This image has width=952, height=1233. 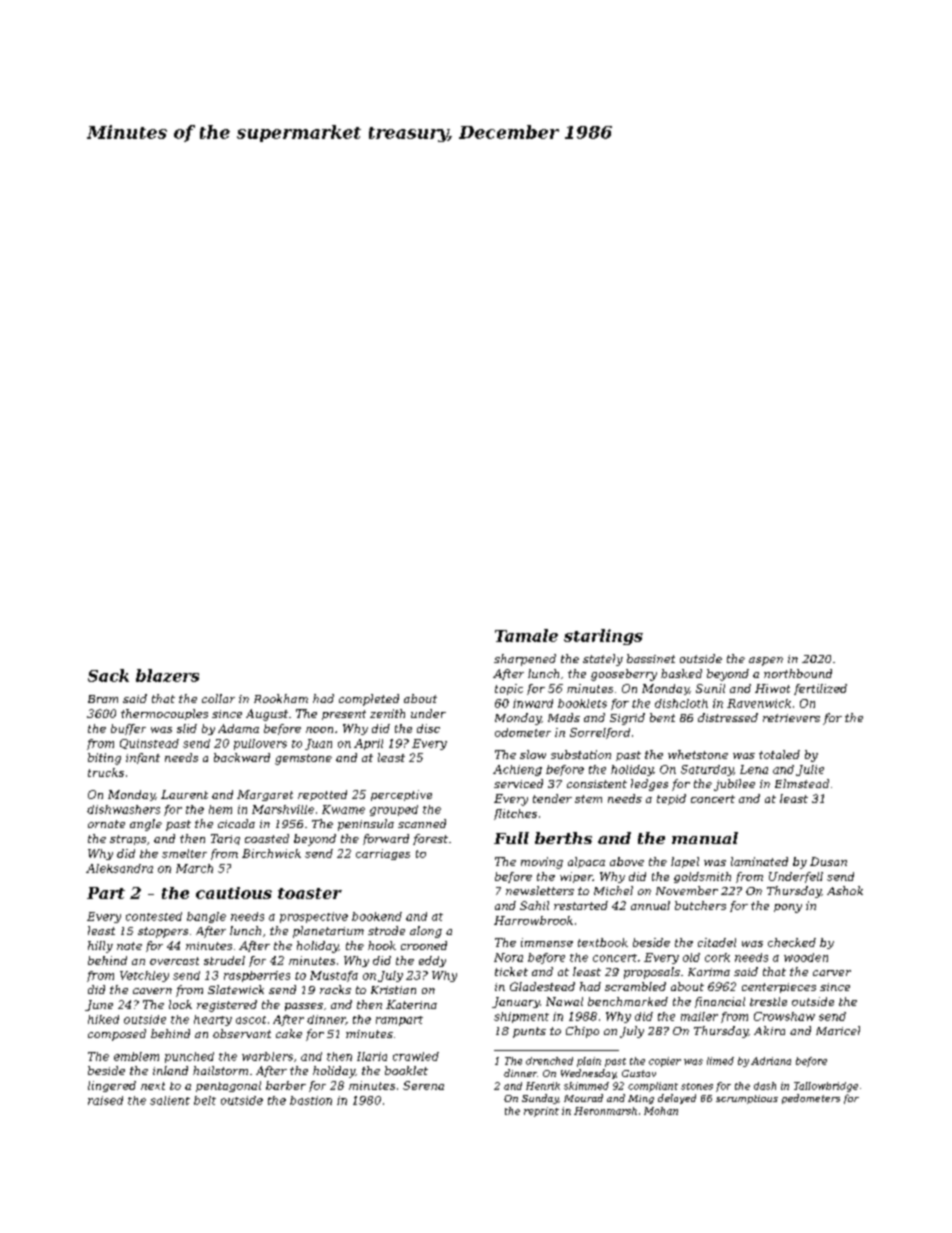 I want to click on contested, so click(x=154, y=916).
